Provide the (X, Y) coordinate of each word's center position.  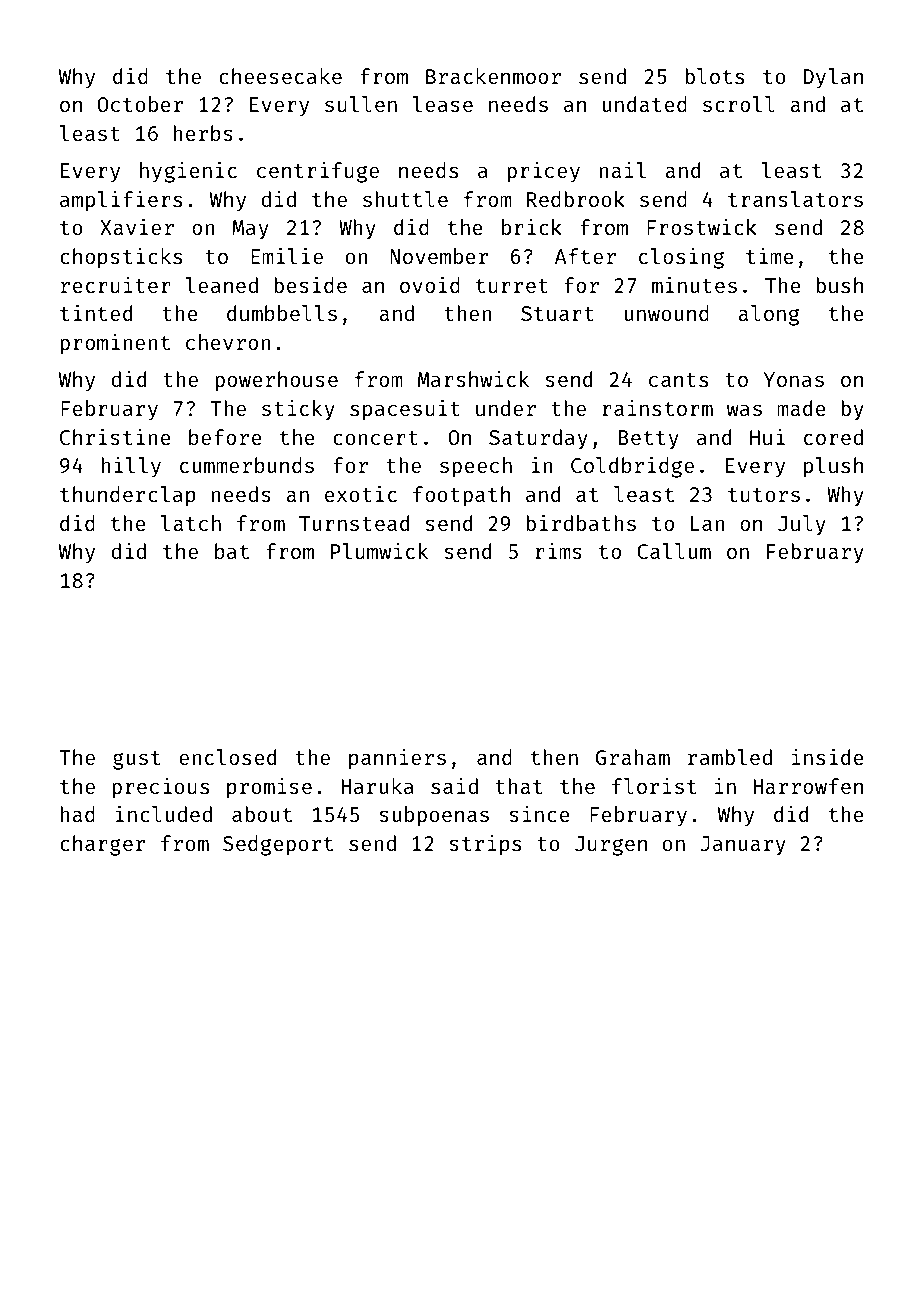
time (770, 255)
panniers (397, 759)
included (164, 813)
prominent (115, 344)
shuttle (405, 199)
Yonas (793, 379)
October (140, 104)
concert (375, 438)
